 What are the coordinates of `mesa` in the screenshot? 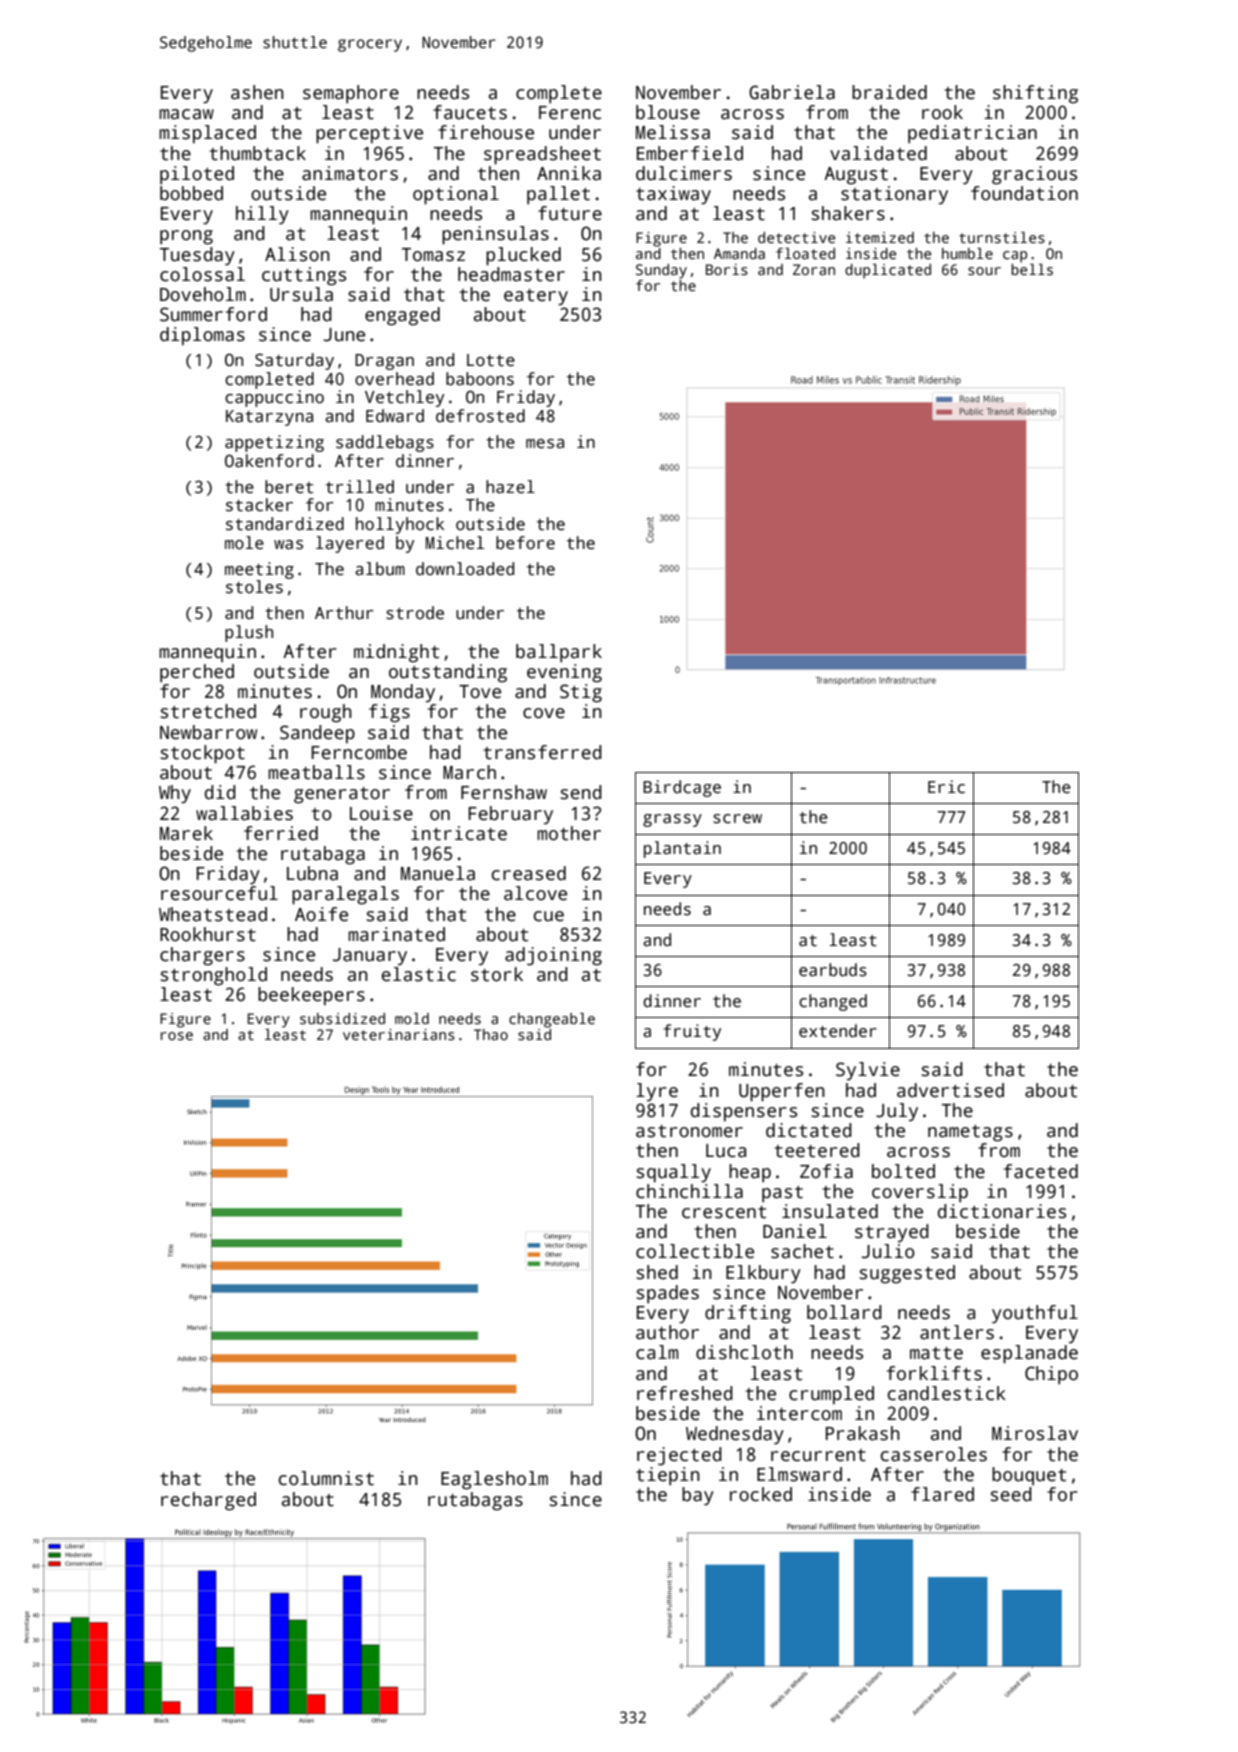 It's located at (545, 444).
